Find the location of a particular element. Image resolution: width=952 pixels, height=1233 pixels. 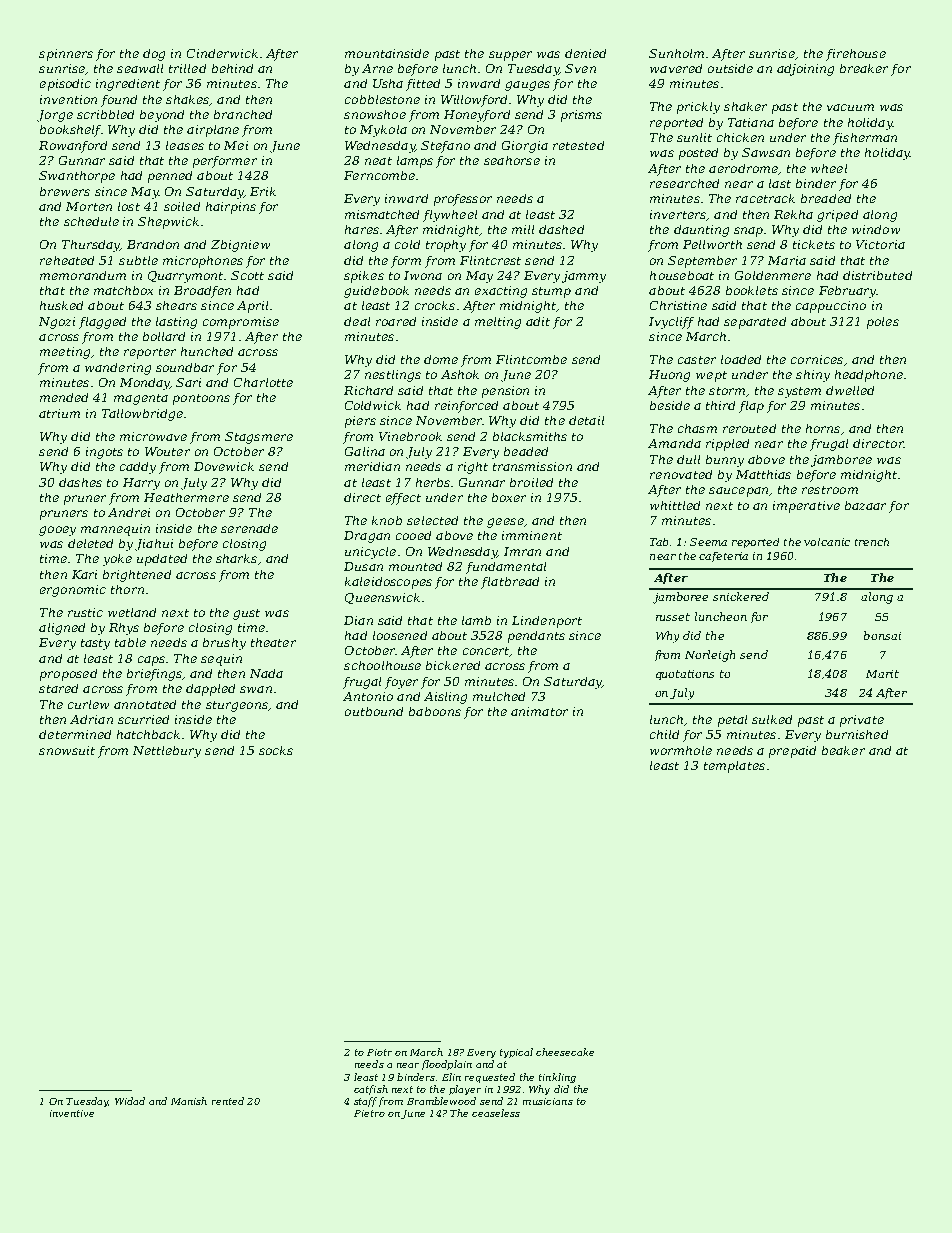

templates is located at coordinates (734, 767).
